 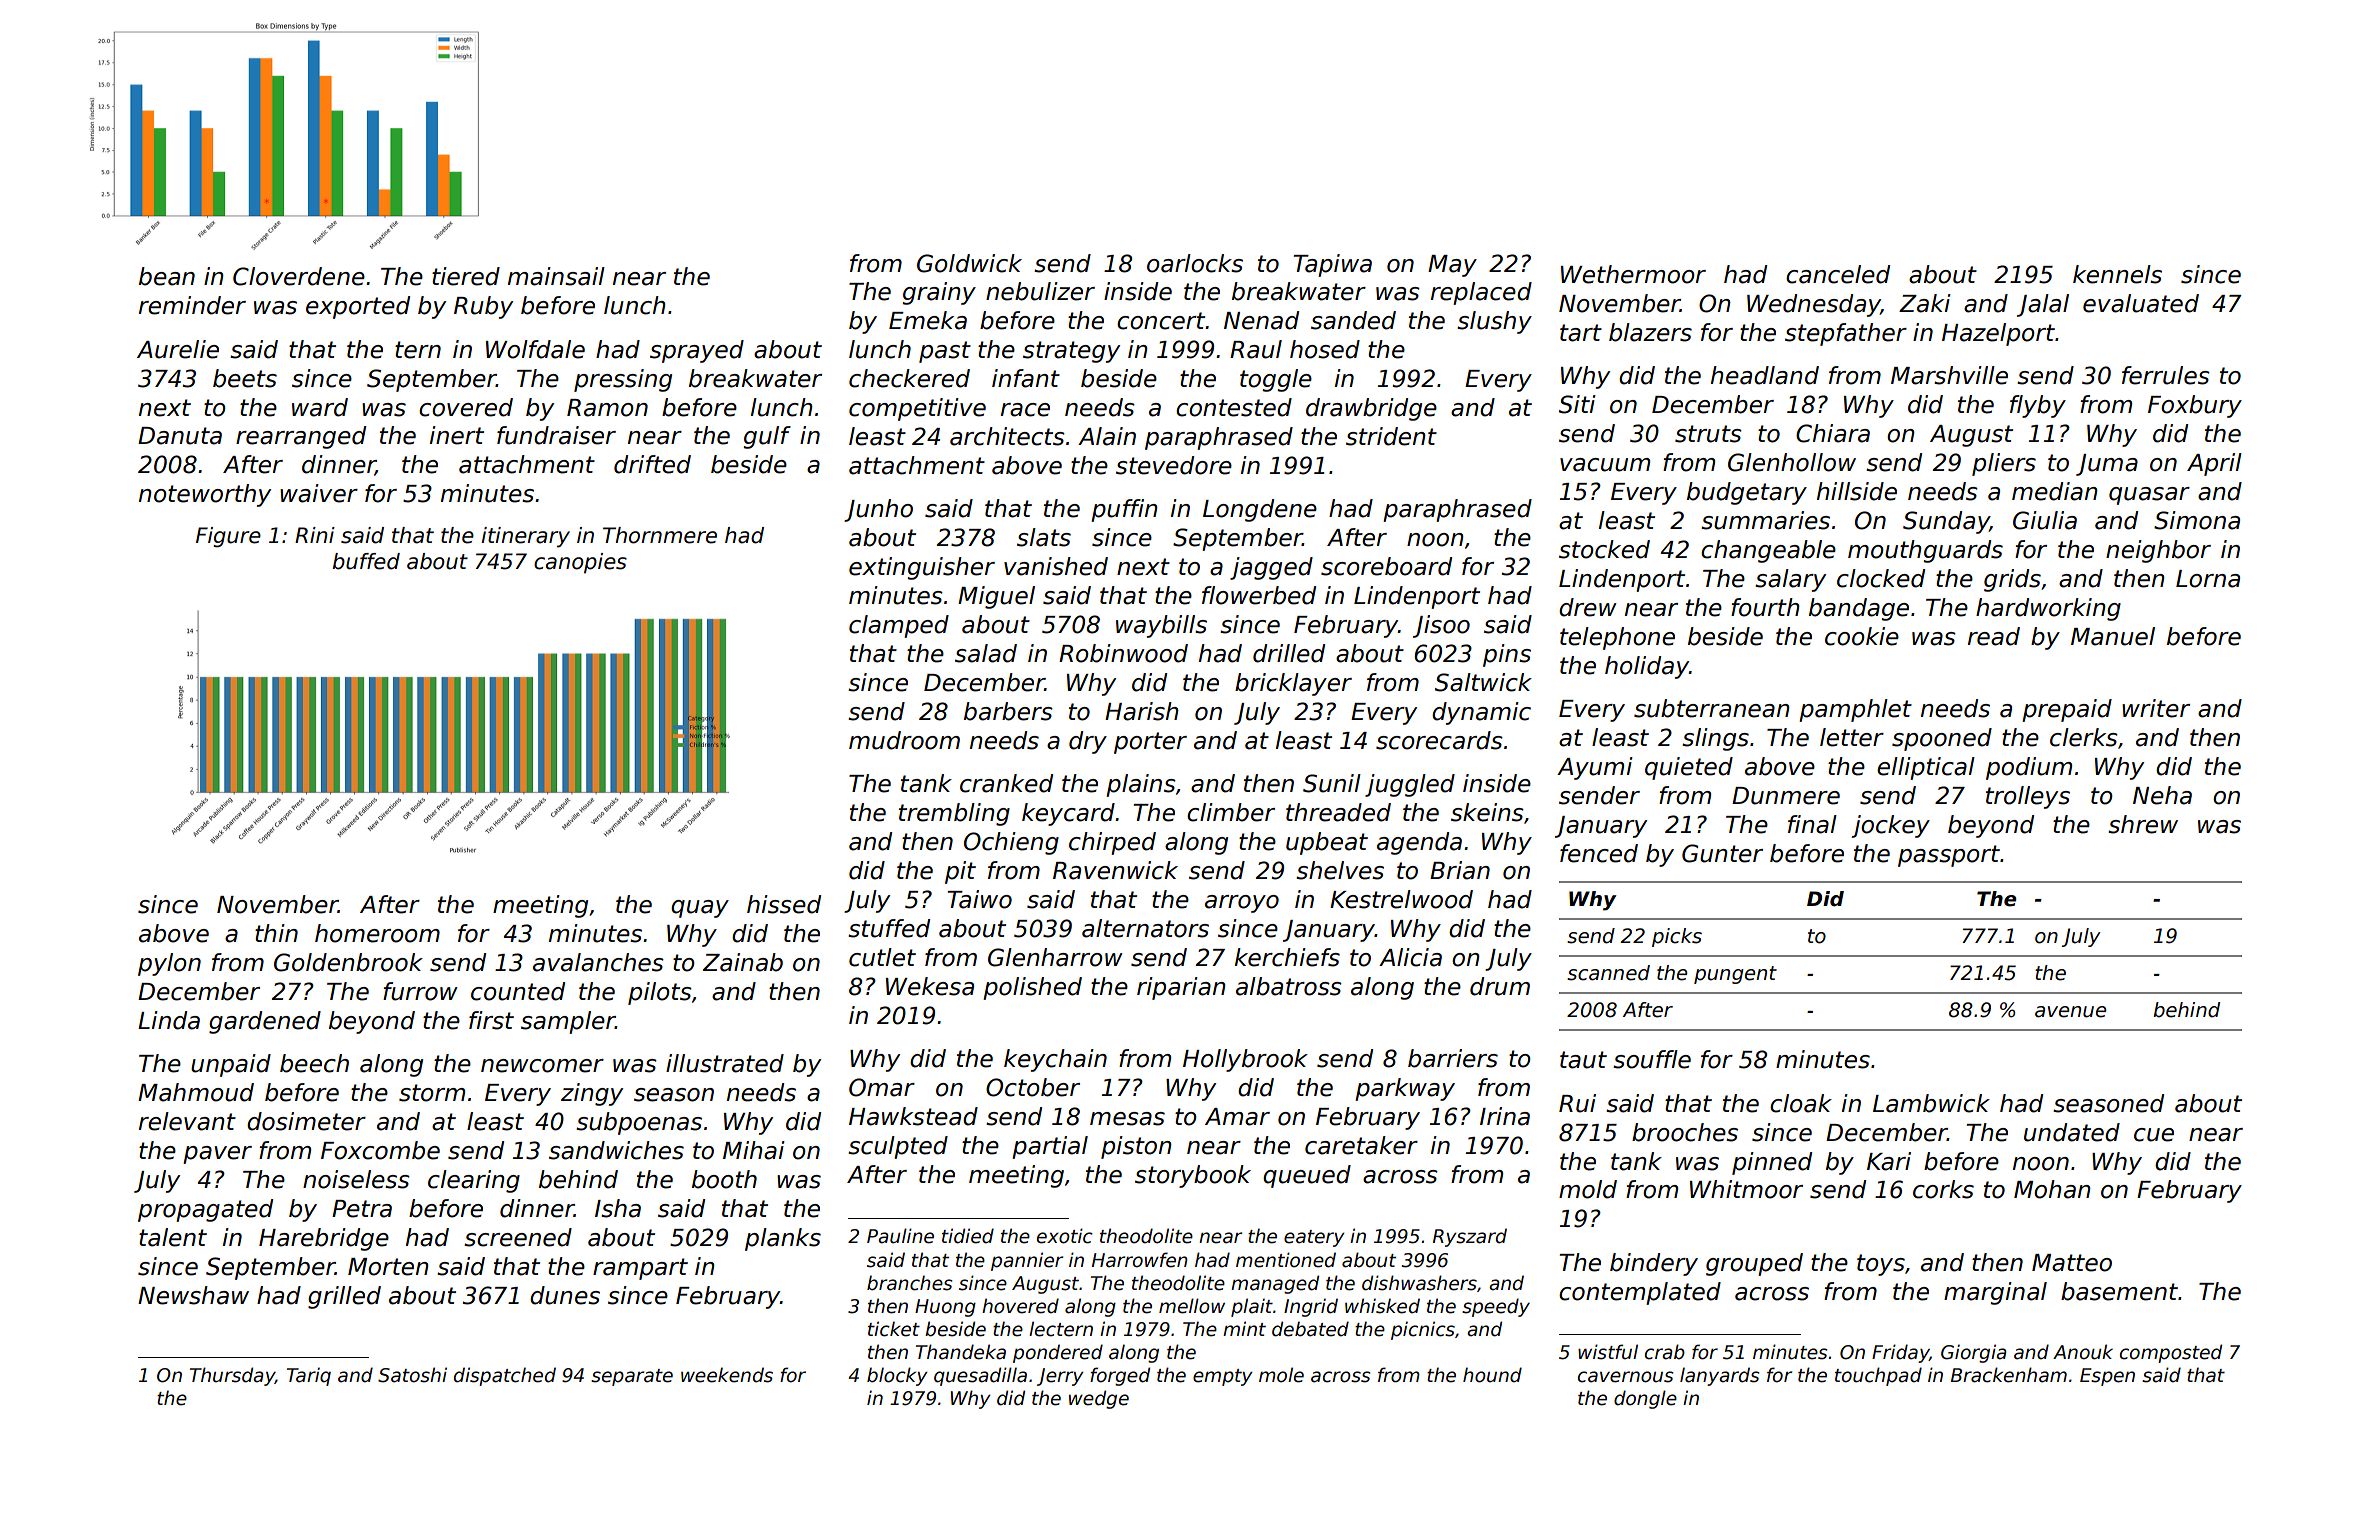 I want to click on bean, so click(x=167, y=276).
